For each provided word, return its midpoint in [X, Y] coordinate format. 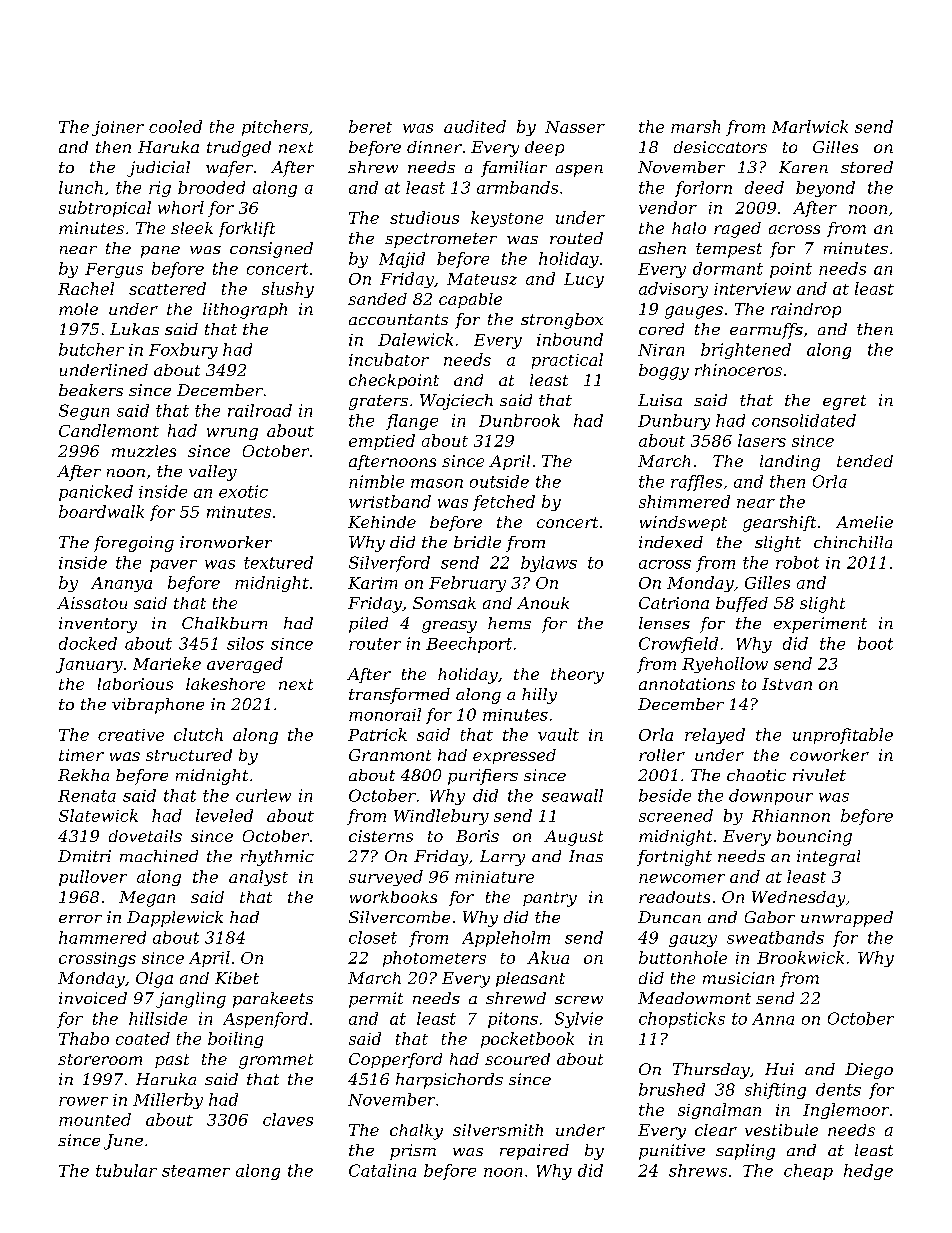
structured [189, 755]
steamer [196, 1171]
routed [576, 238]
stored [867, 167]
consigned [271, 250]
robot [797, 562]
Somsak [444, 603]
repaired [534, 1152]
